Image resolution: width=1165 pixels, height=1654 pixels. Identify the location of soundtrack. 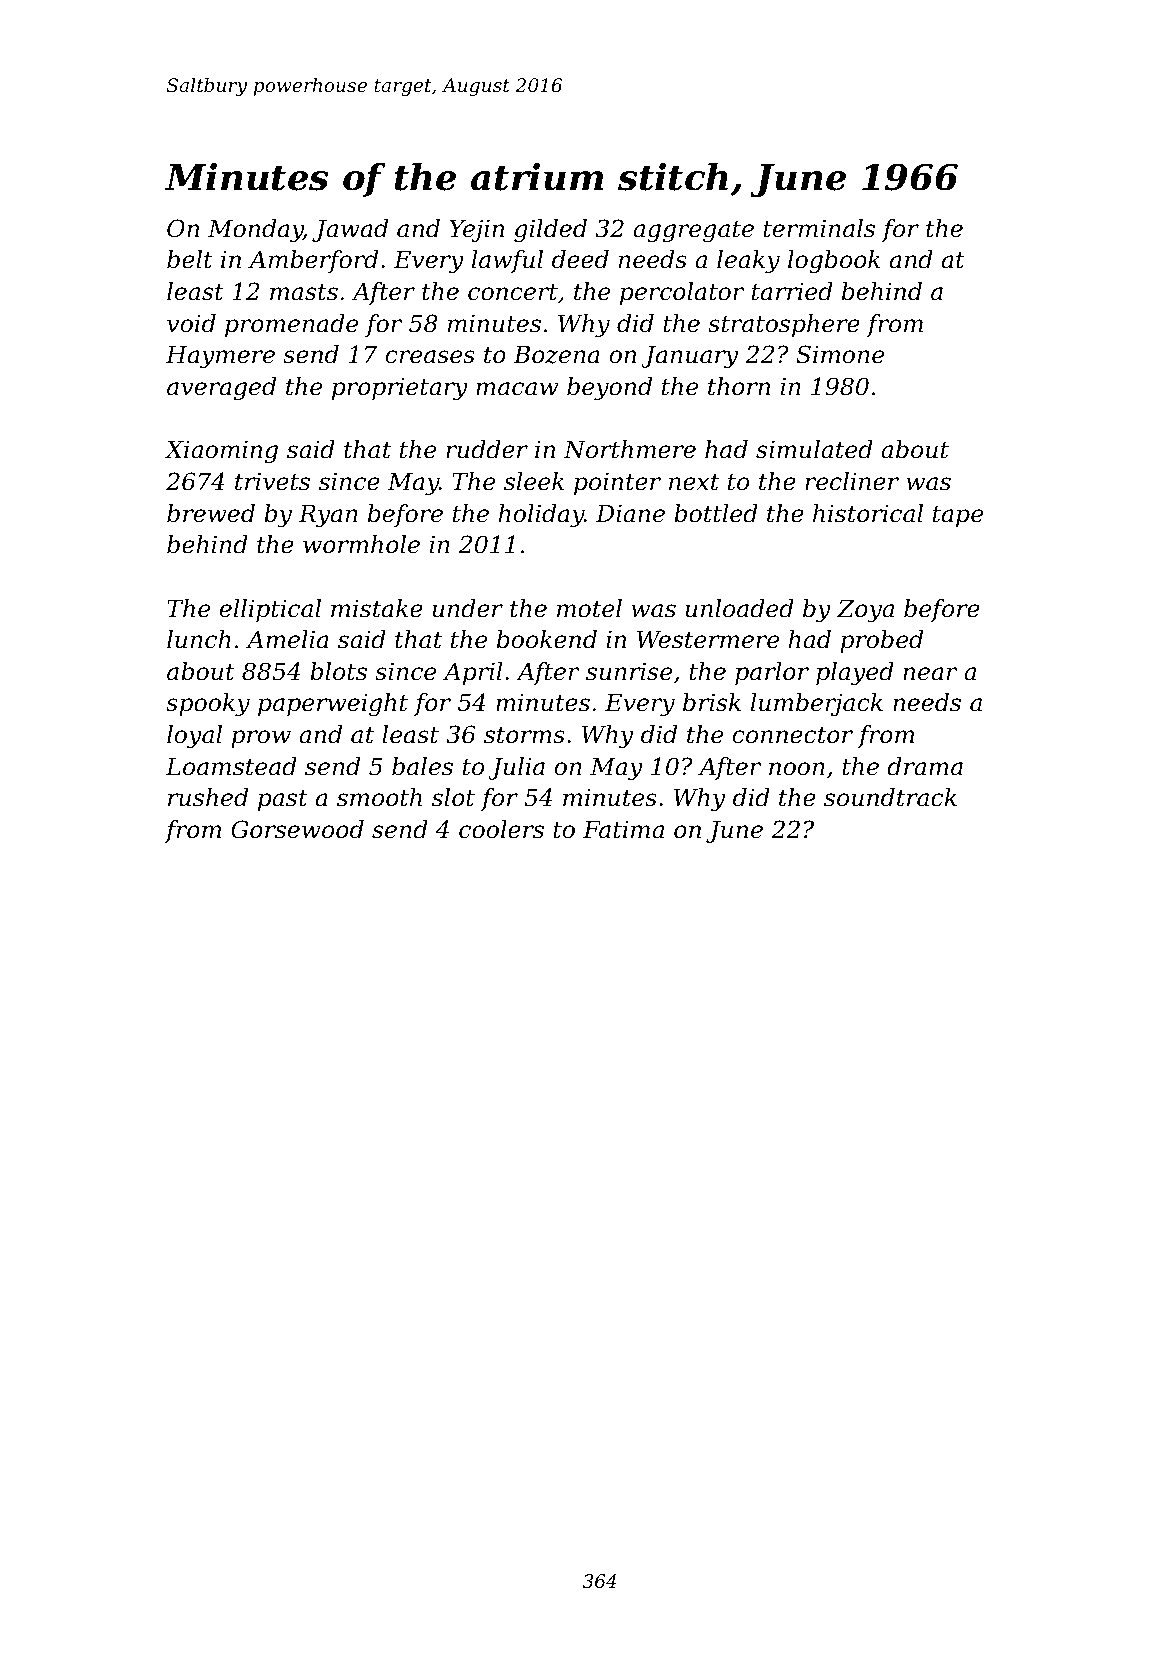
(890, 797).
